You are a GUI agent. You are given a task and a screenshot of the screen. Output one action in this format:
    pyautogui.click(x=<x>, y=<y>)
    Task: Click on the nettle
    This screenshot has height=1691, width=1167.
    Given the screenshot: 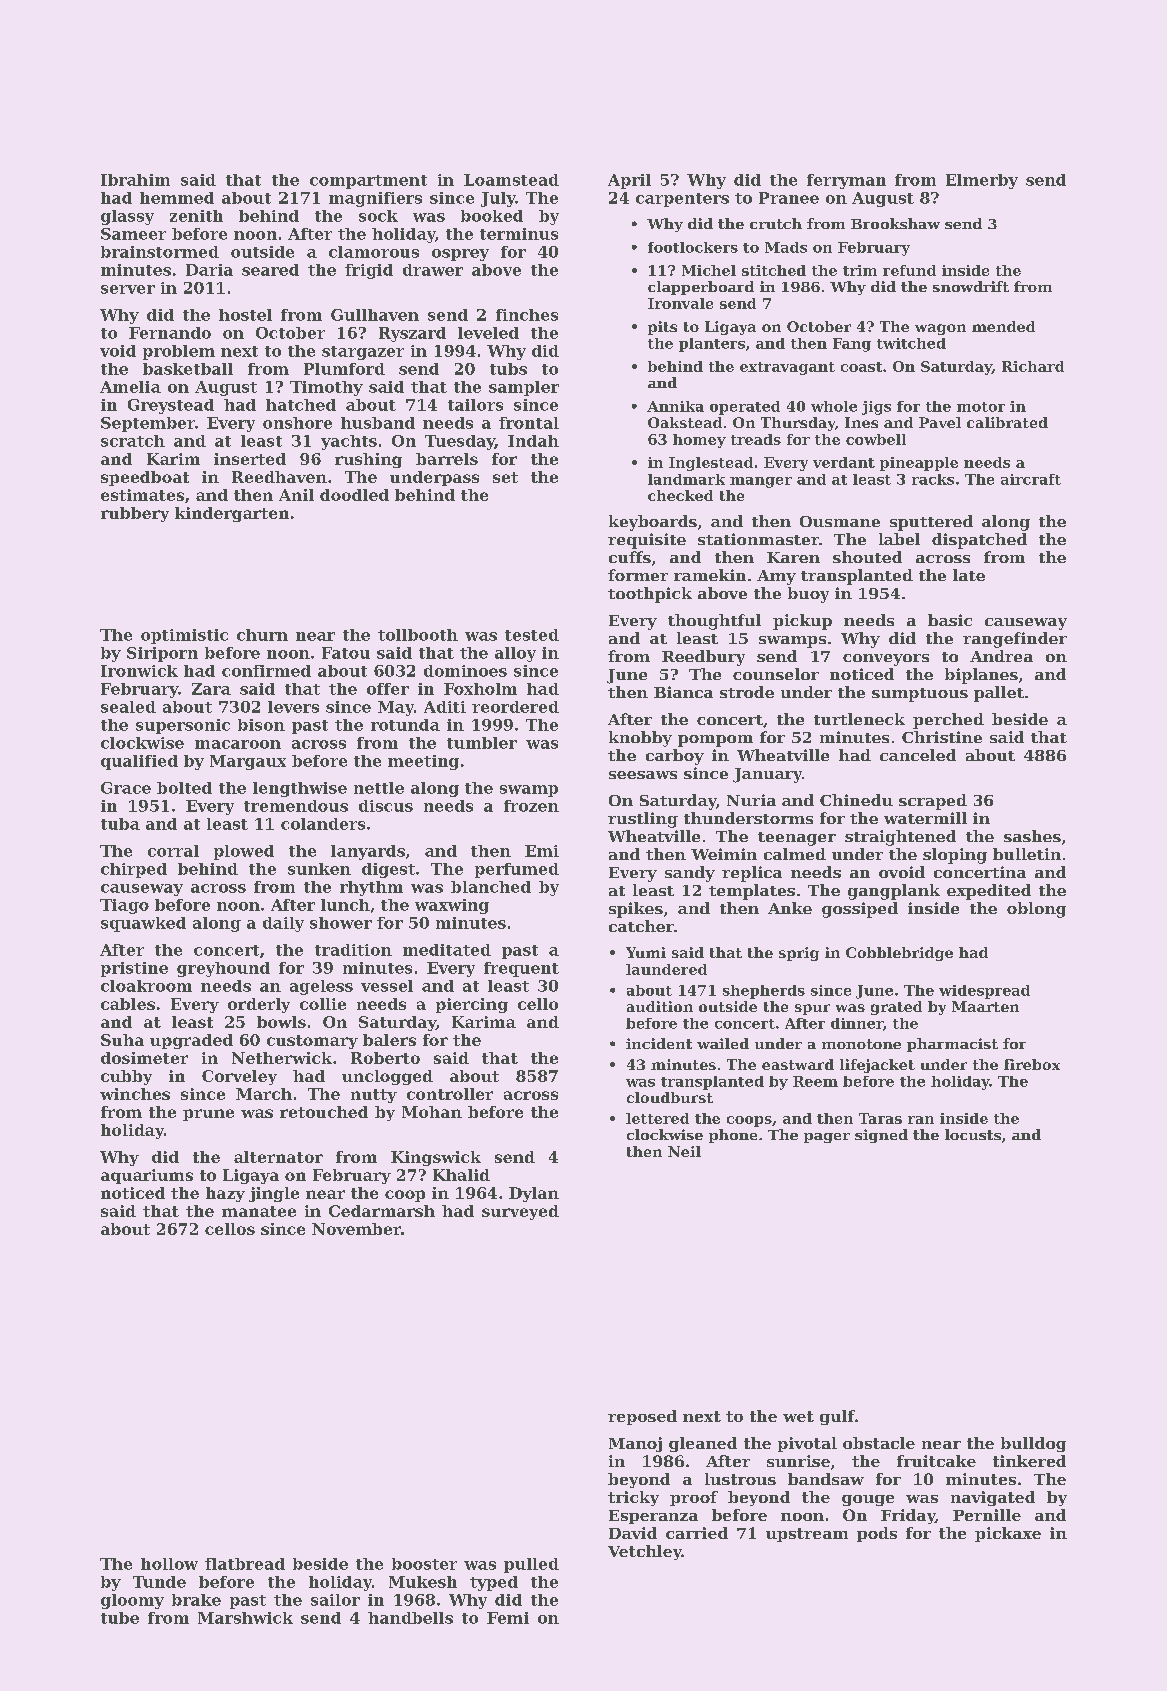 What is the action you would take?
    pyautogui.click(x=379, y=788)
